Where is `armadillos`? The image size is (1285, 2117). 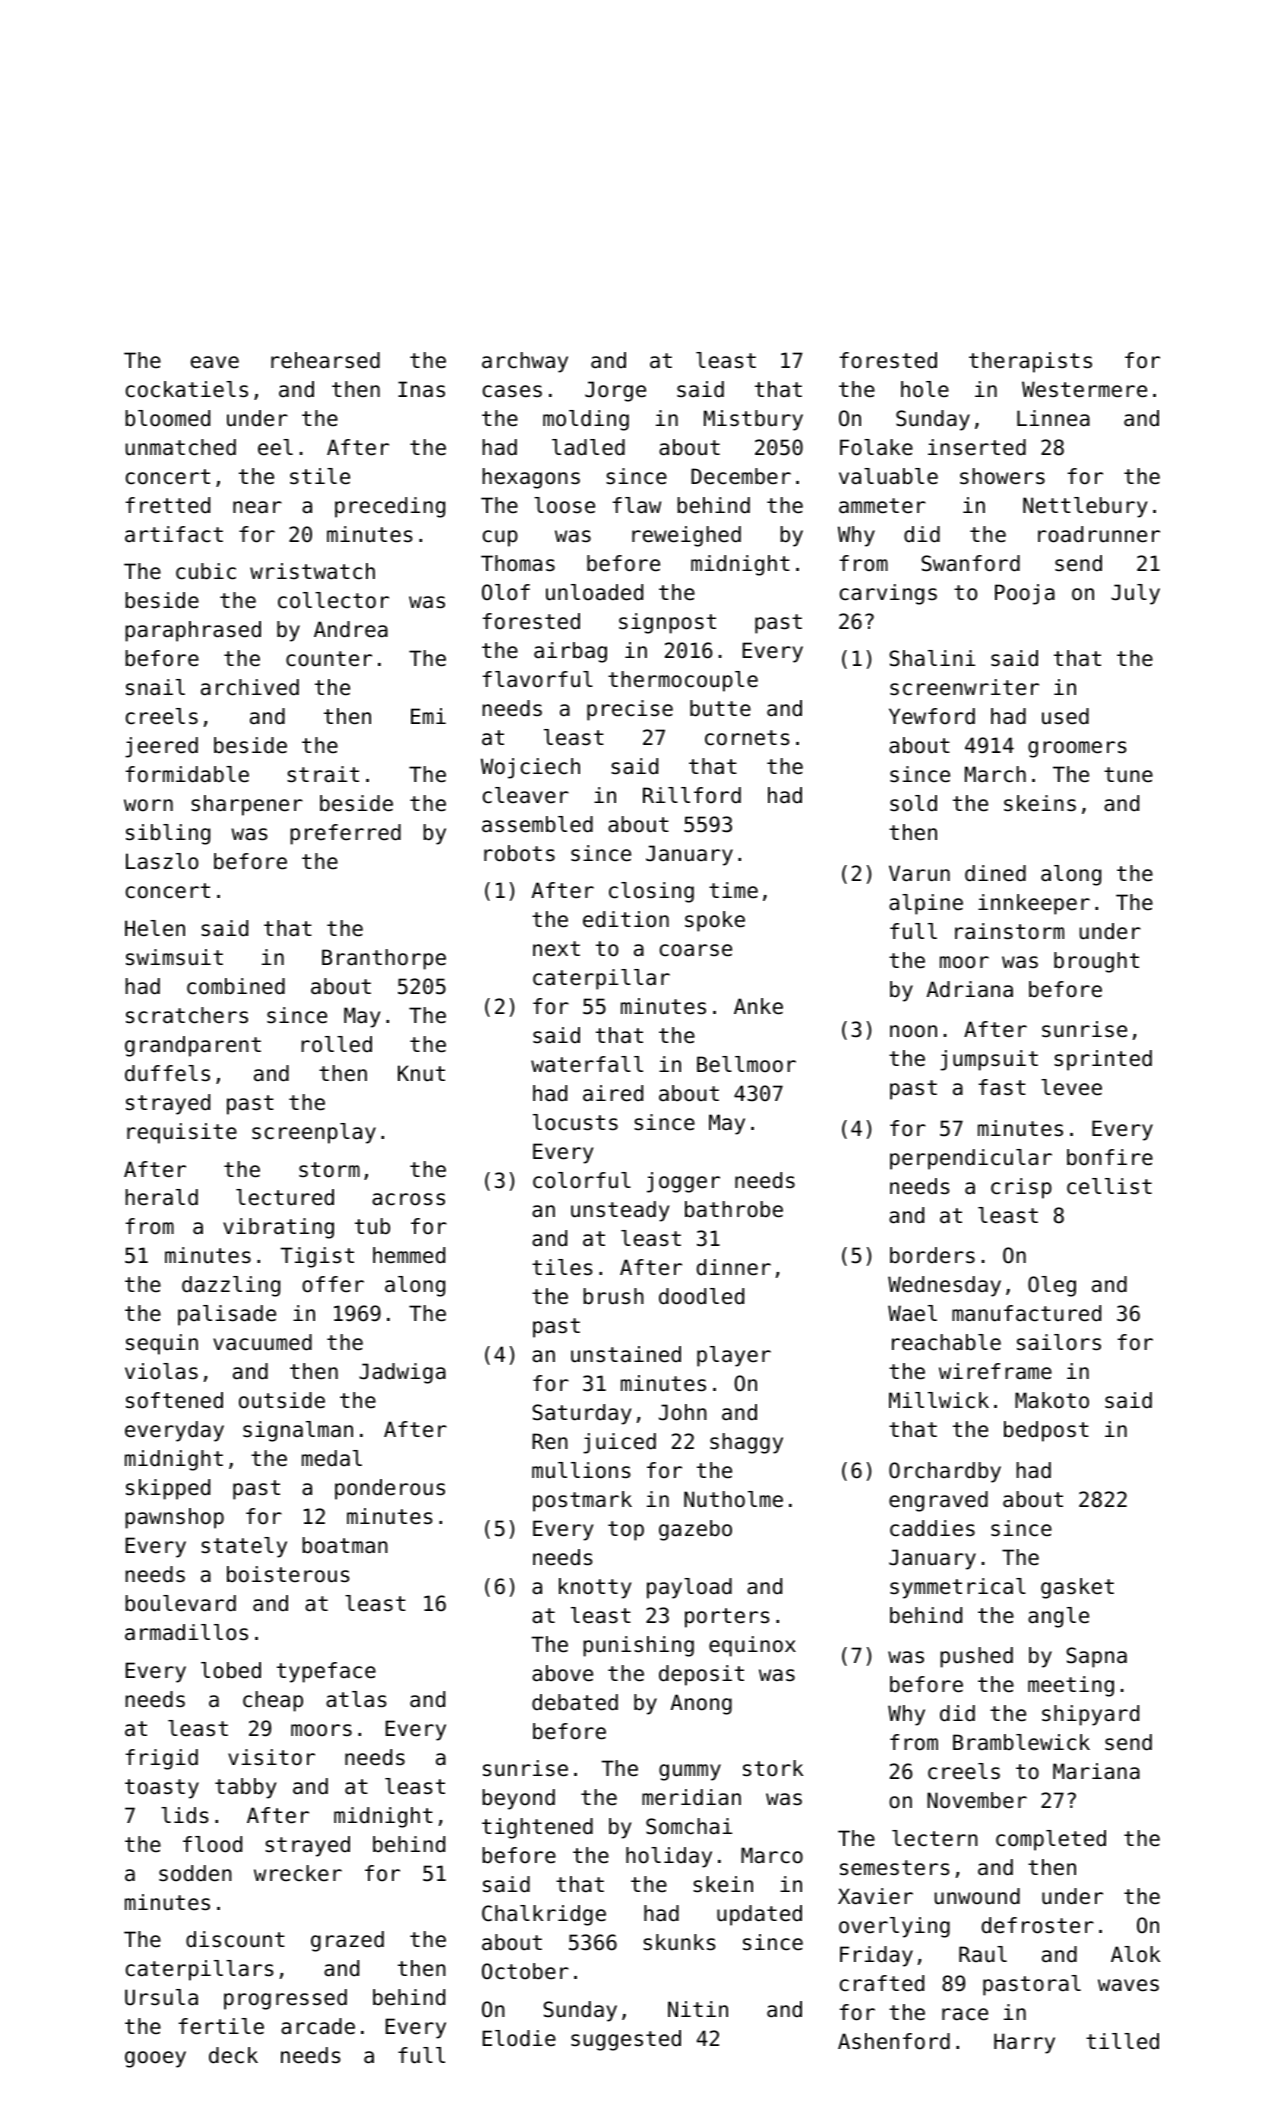
armadillos is located at coordinates (186, 1632).
